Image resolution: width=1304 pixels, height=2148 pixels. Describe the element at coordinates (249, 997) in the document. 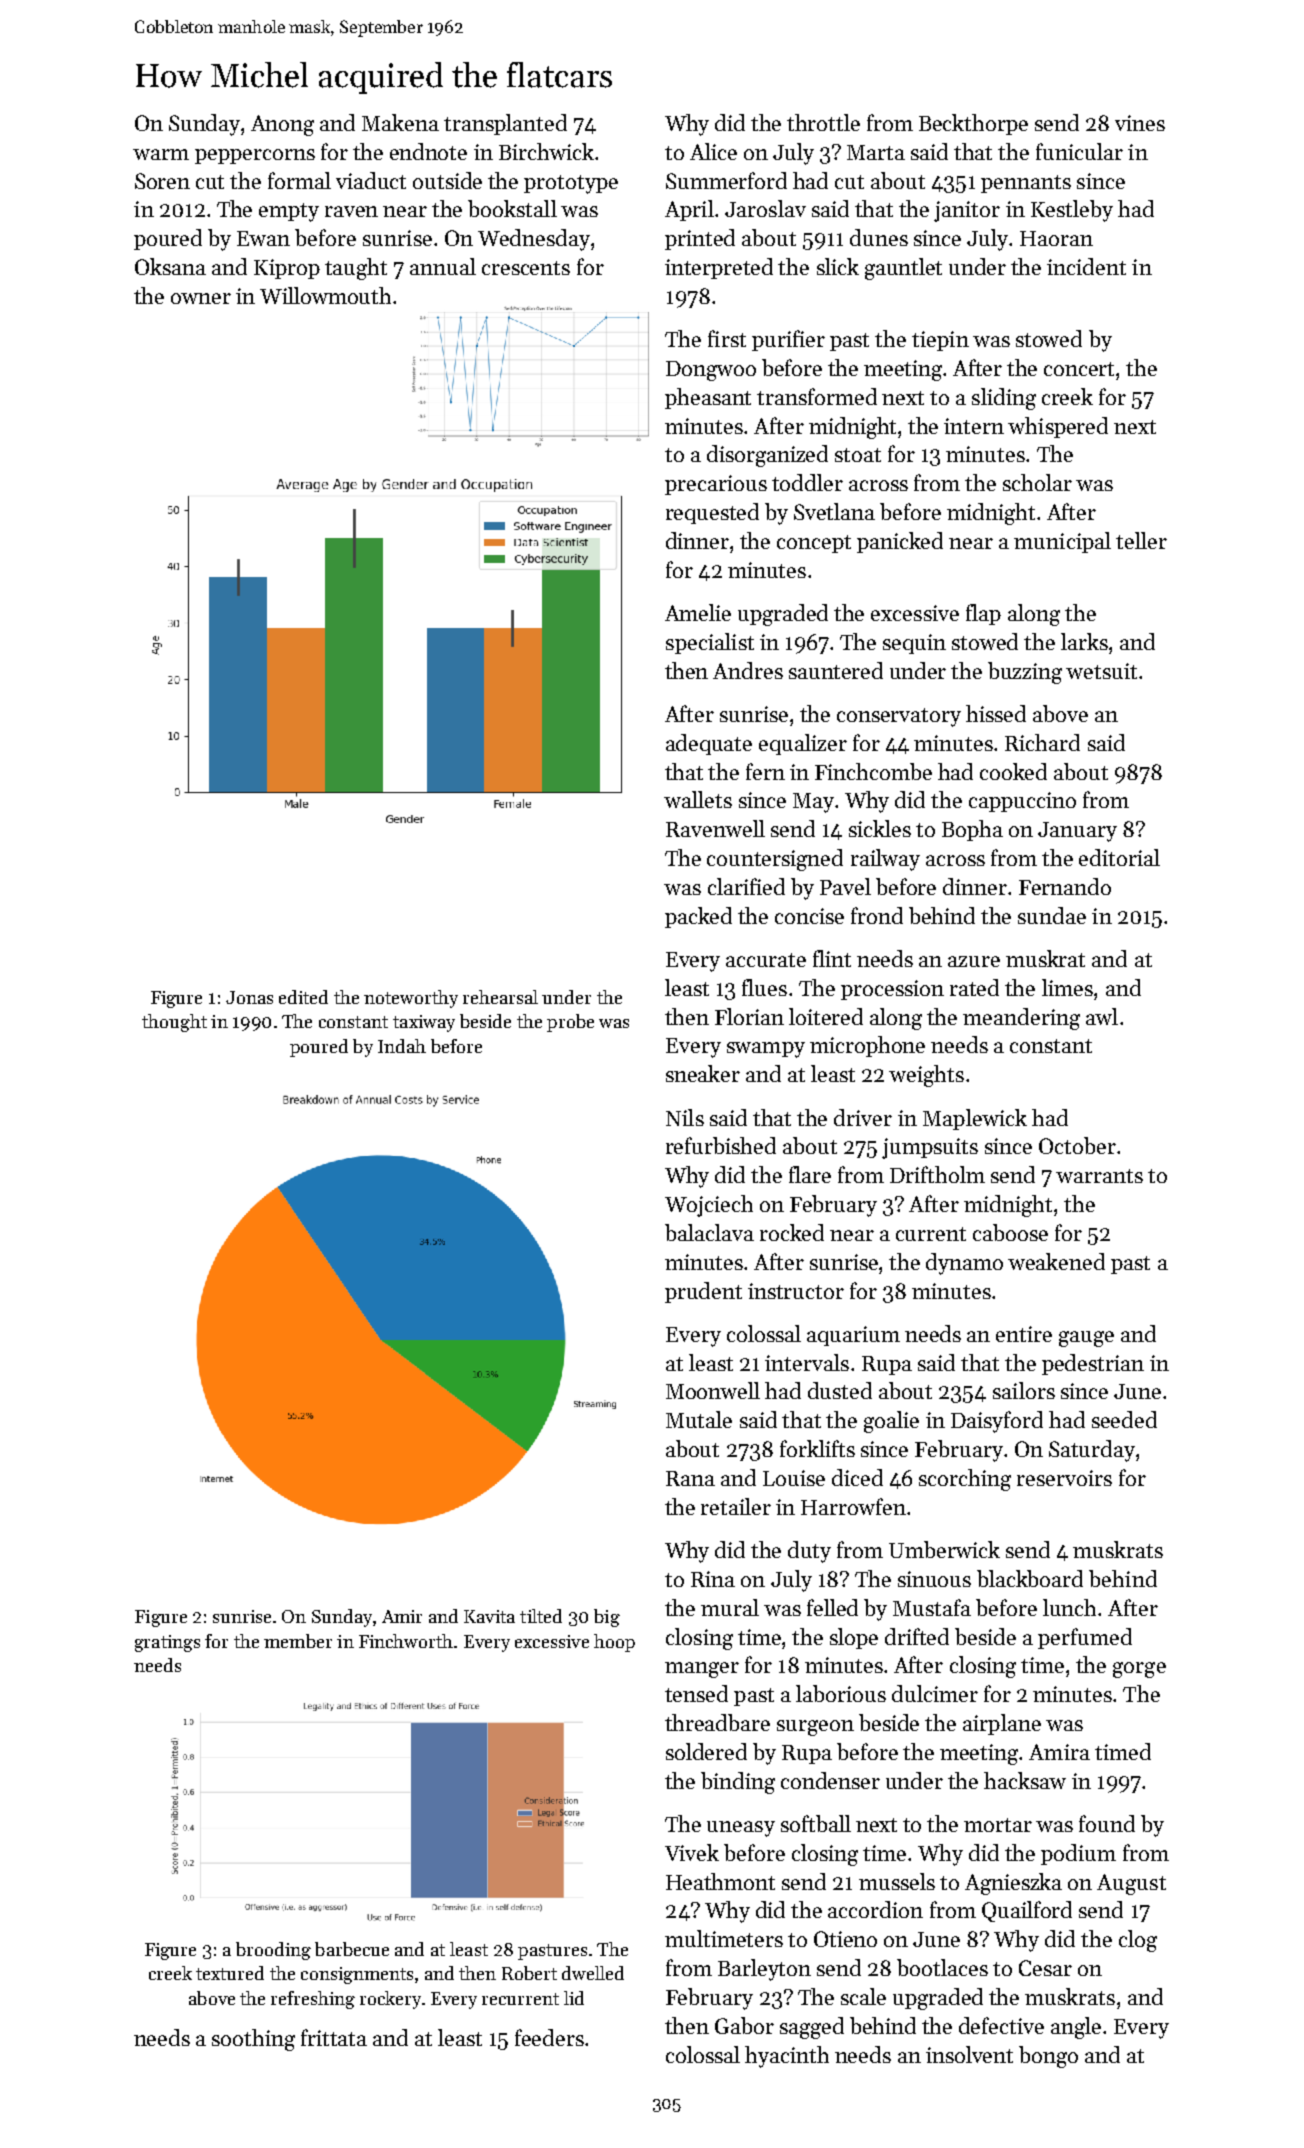

I see `Jonas` at that location.
